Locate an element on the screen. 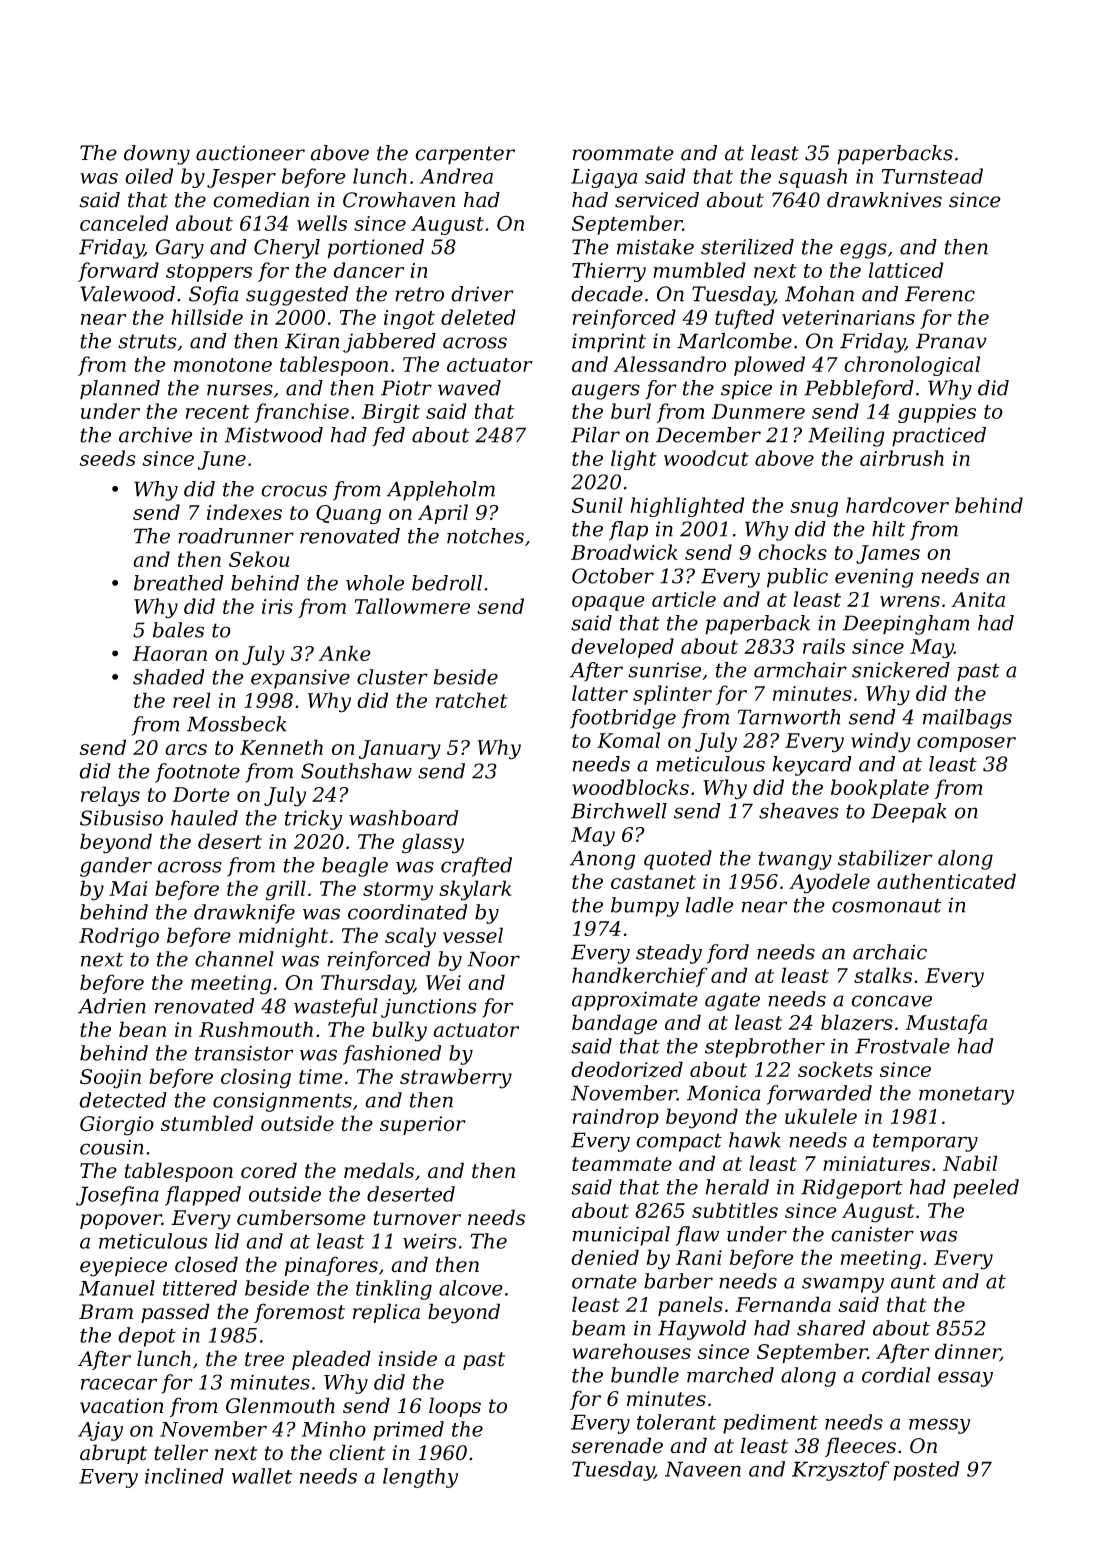 The width and height of the screenshot is (1103, 1560). Ligaya is located at coordinates (604, 178).
